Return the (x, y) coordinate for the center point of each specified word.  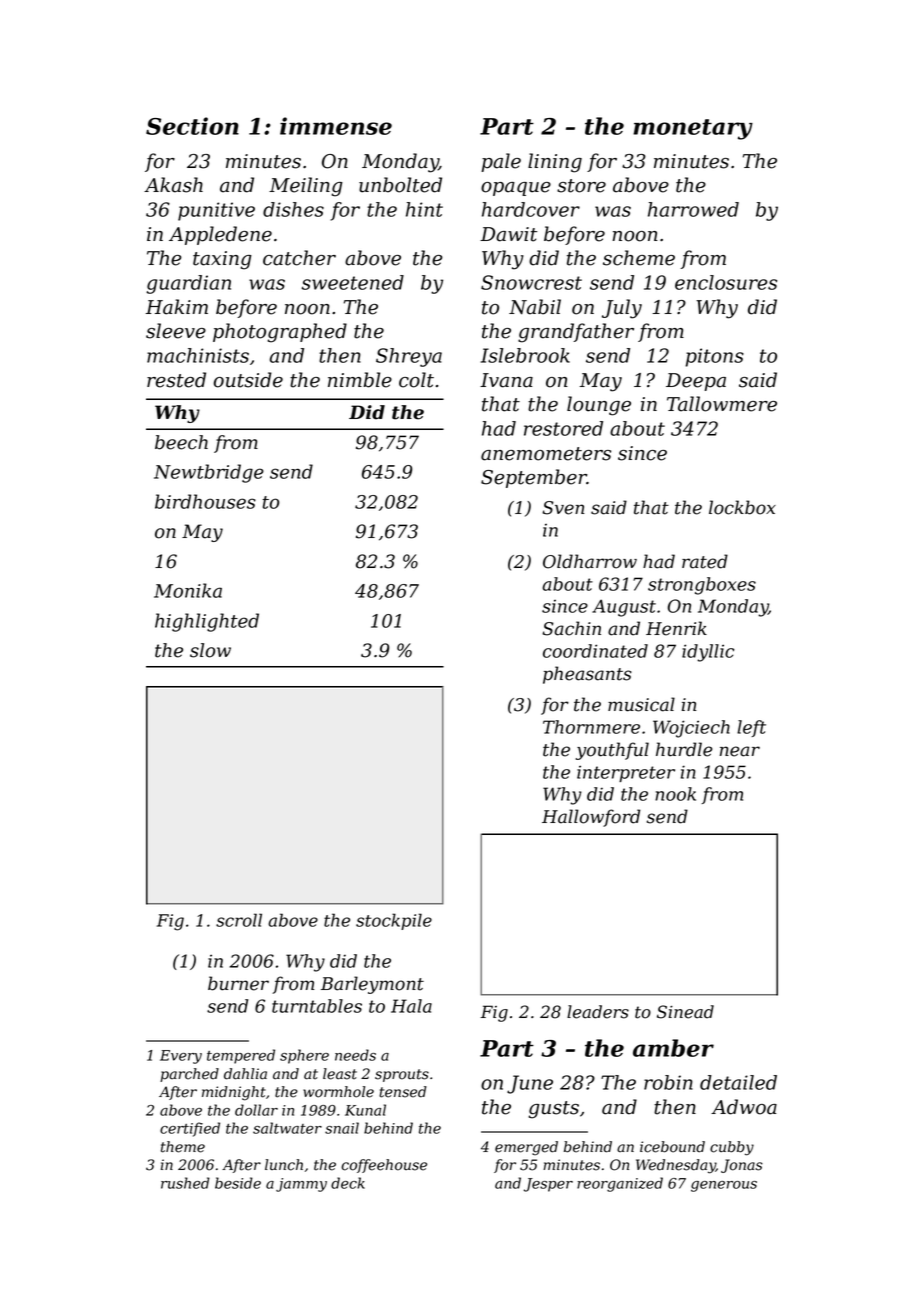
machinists (198, 355)
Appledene (220, 235)
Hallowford (591, 818)
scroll (239, 920)
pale (501, 162)
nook (675, 794)
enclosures (726, 282)
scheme (639, 258)
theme (183, 1147)
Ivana (506, 380)
